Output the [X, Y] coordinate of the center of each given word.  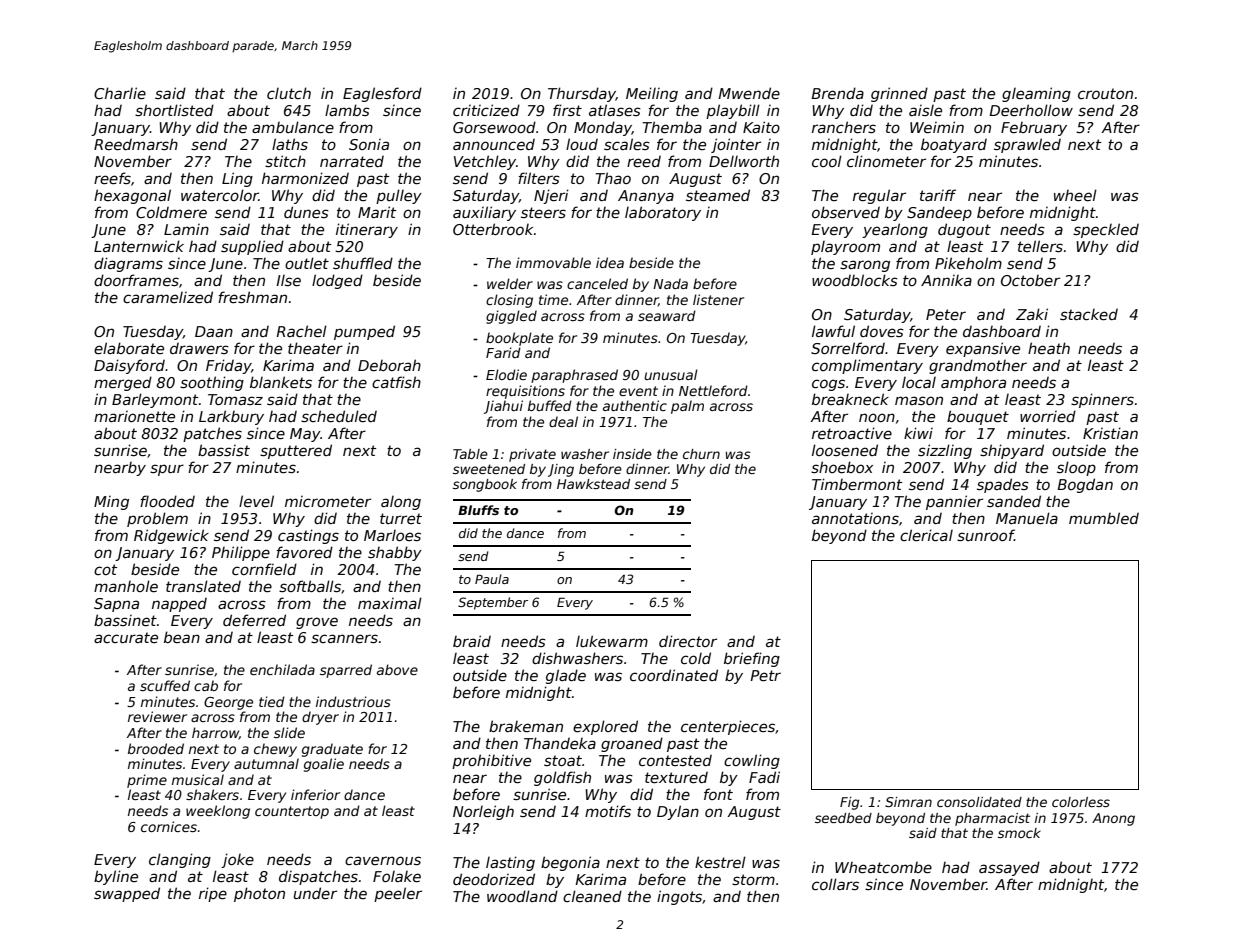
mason [919, 400]
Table [470, 454]
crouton [1105, 93]
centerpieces [728, 727]
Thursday [582, 94]
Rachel [301, 331]
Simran [908, 802]
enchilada [282, 669]
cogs [828, 385]
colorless [1081, 802]
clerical [926, 535]
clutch [289, 93]
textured [676, 777]
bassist [224, 450]
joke [237, 860]
